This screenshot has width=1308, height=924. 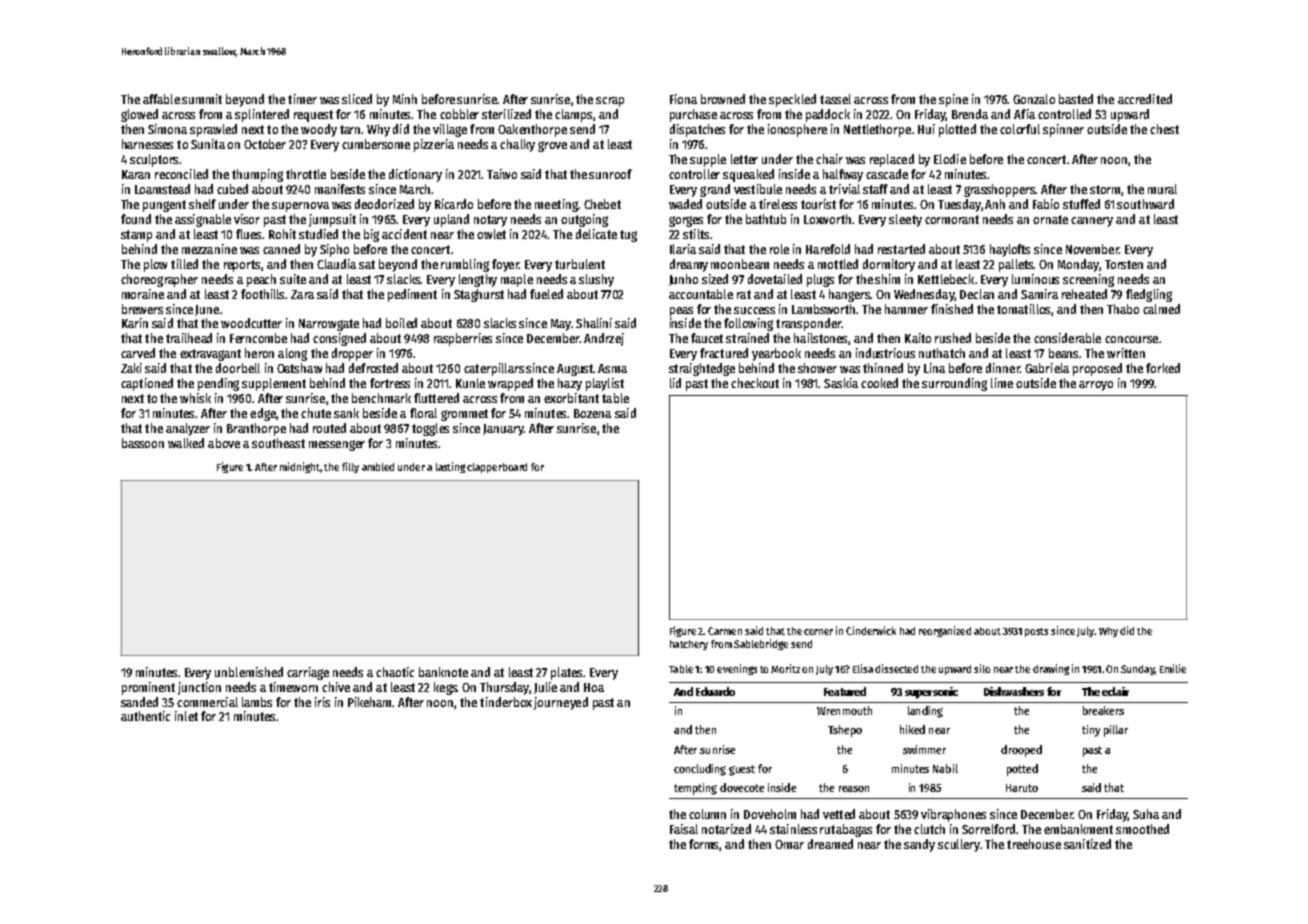 What do you see at coordinates (755, 383) in the screenshot?
I see `checkout` at bounding box center [755, 383].
